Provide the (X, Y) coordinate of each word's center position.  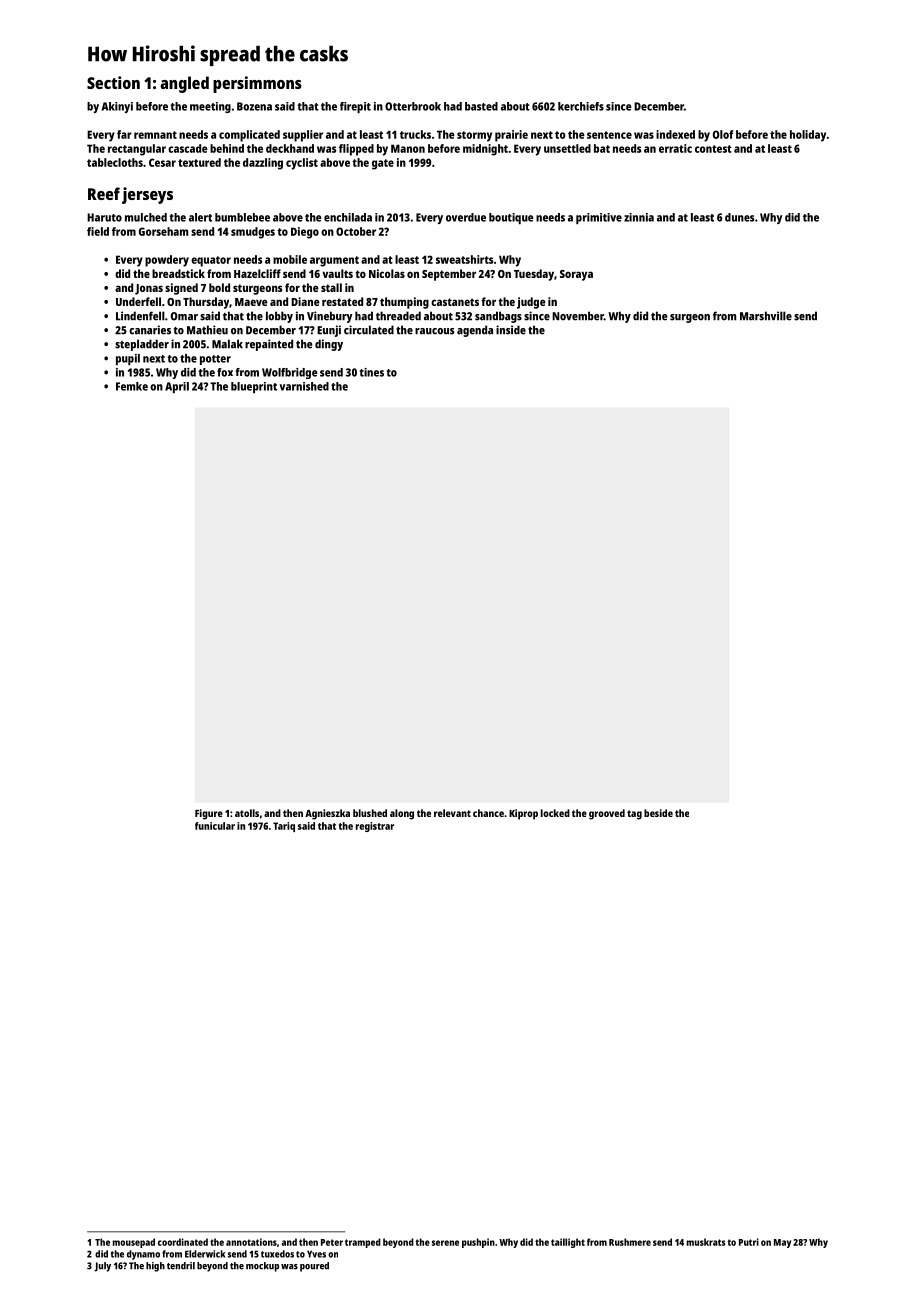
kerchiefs (581, 106)
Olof (723, 134)
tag (634, 815)
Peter (332, 1242)
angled (184, 84)
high (155, 1267)
